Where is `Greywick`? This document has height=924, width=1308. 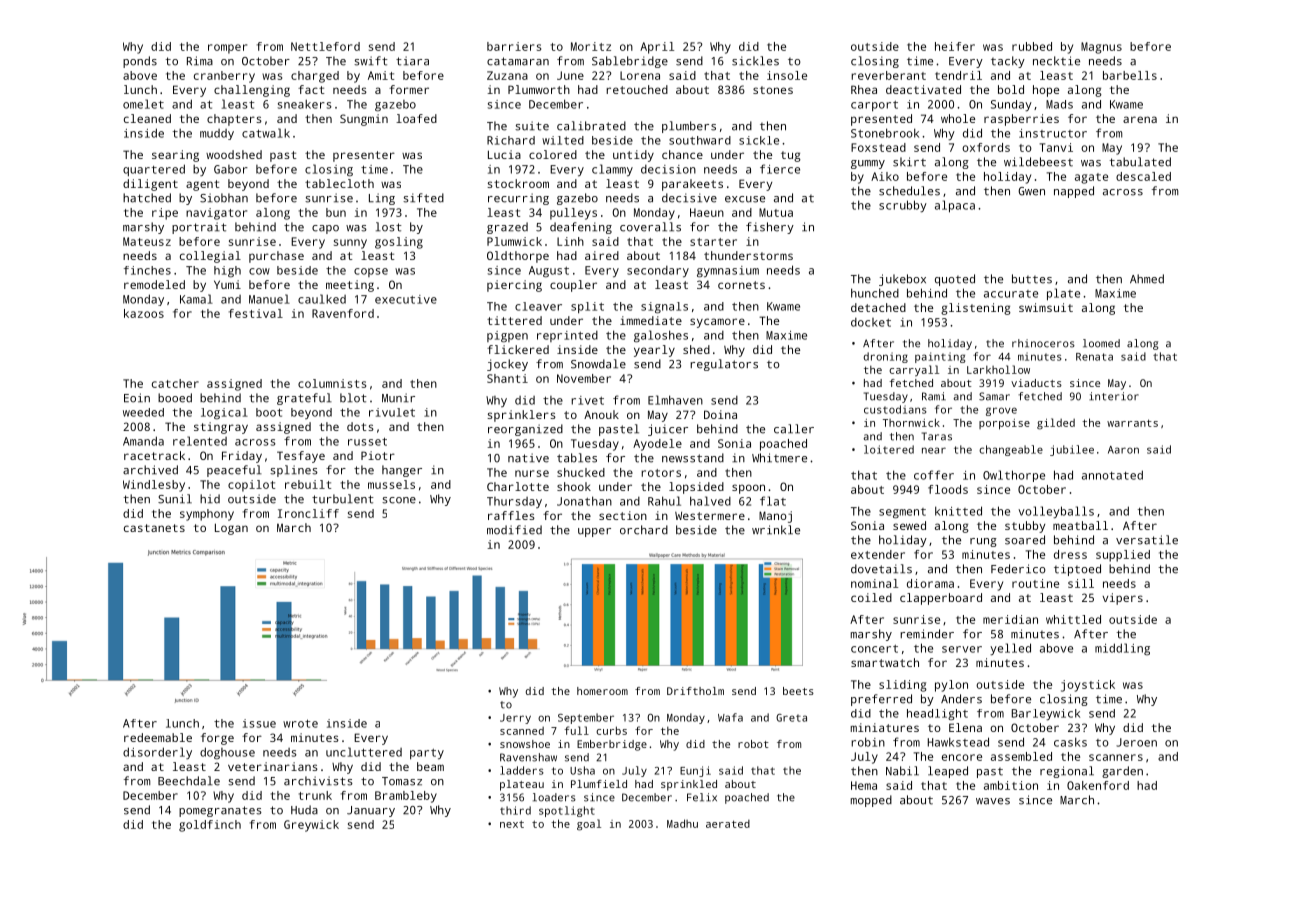 Greywick is located at coordinates (311, 826).
